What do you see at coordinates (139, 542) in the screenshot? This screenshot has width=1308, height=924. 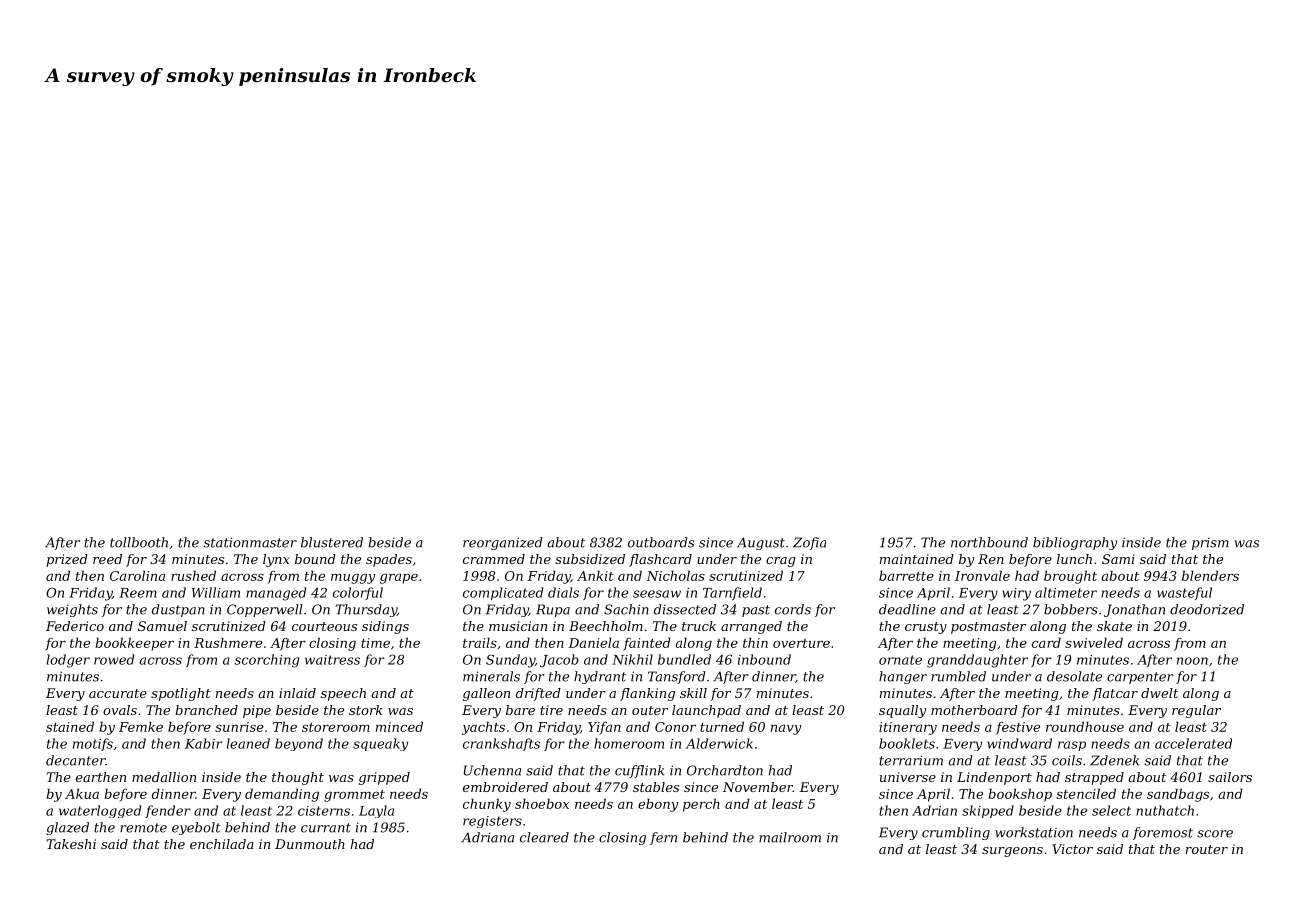 I see `tollbooth` at bounding box center [139, 542].
